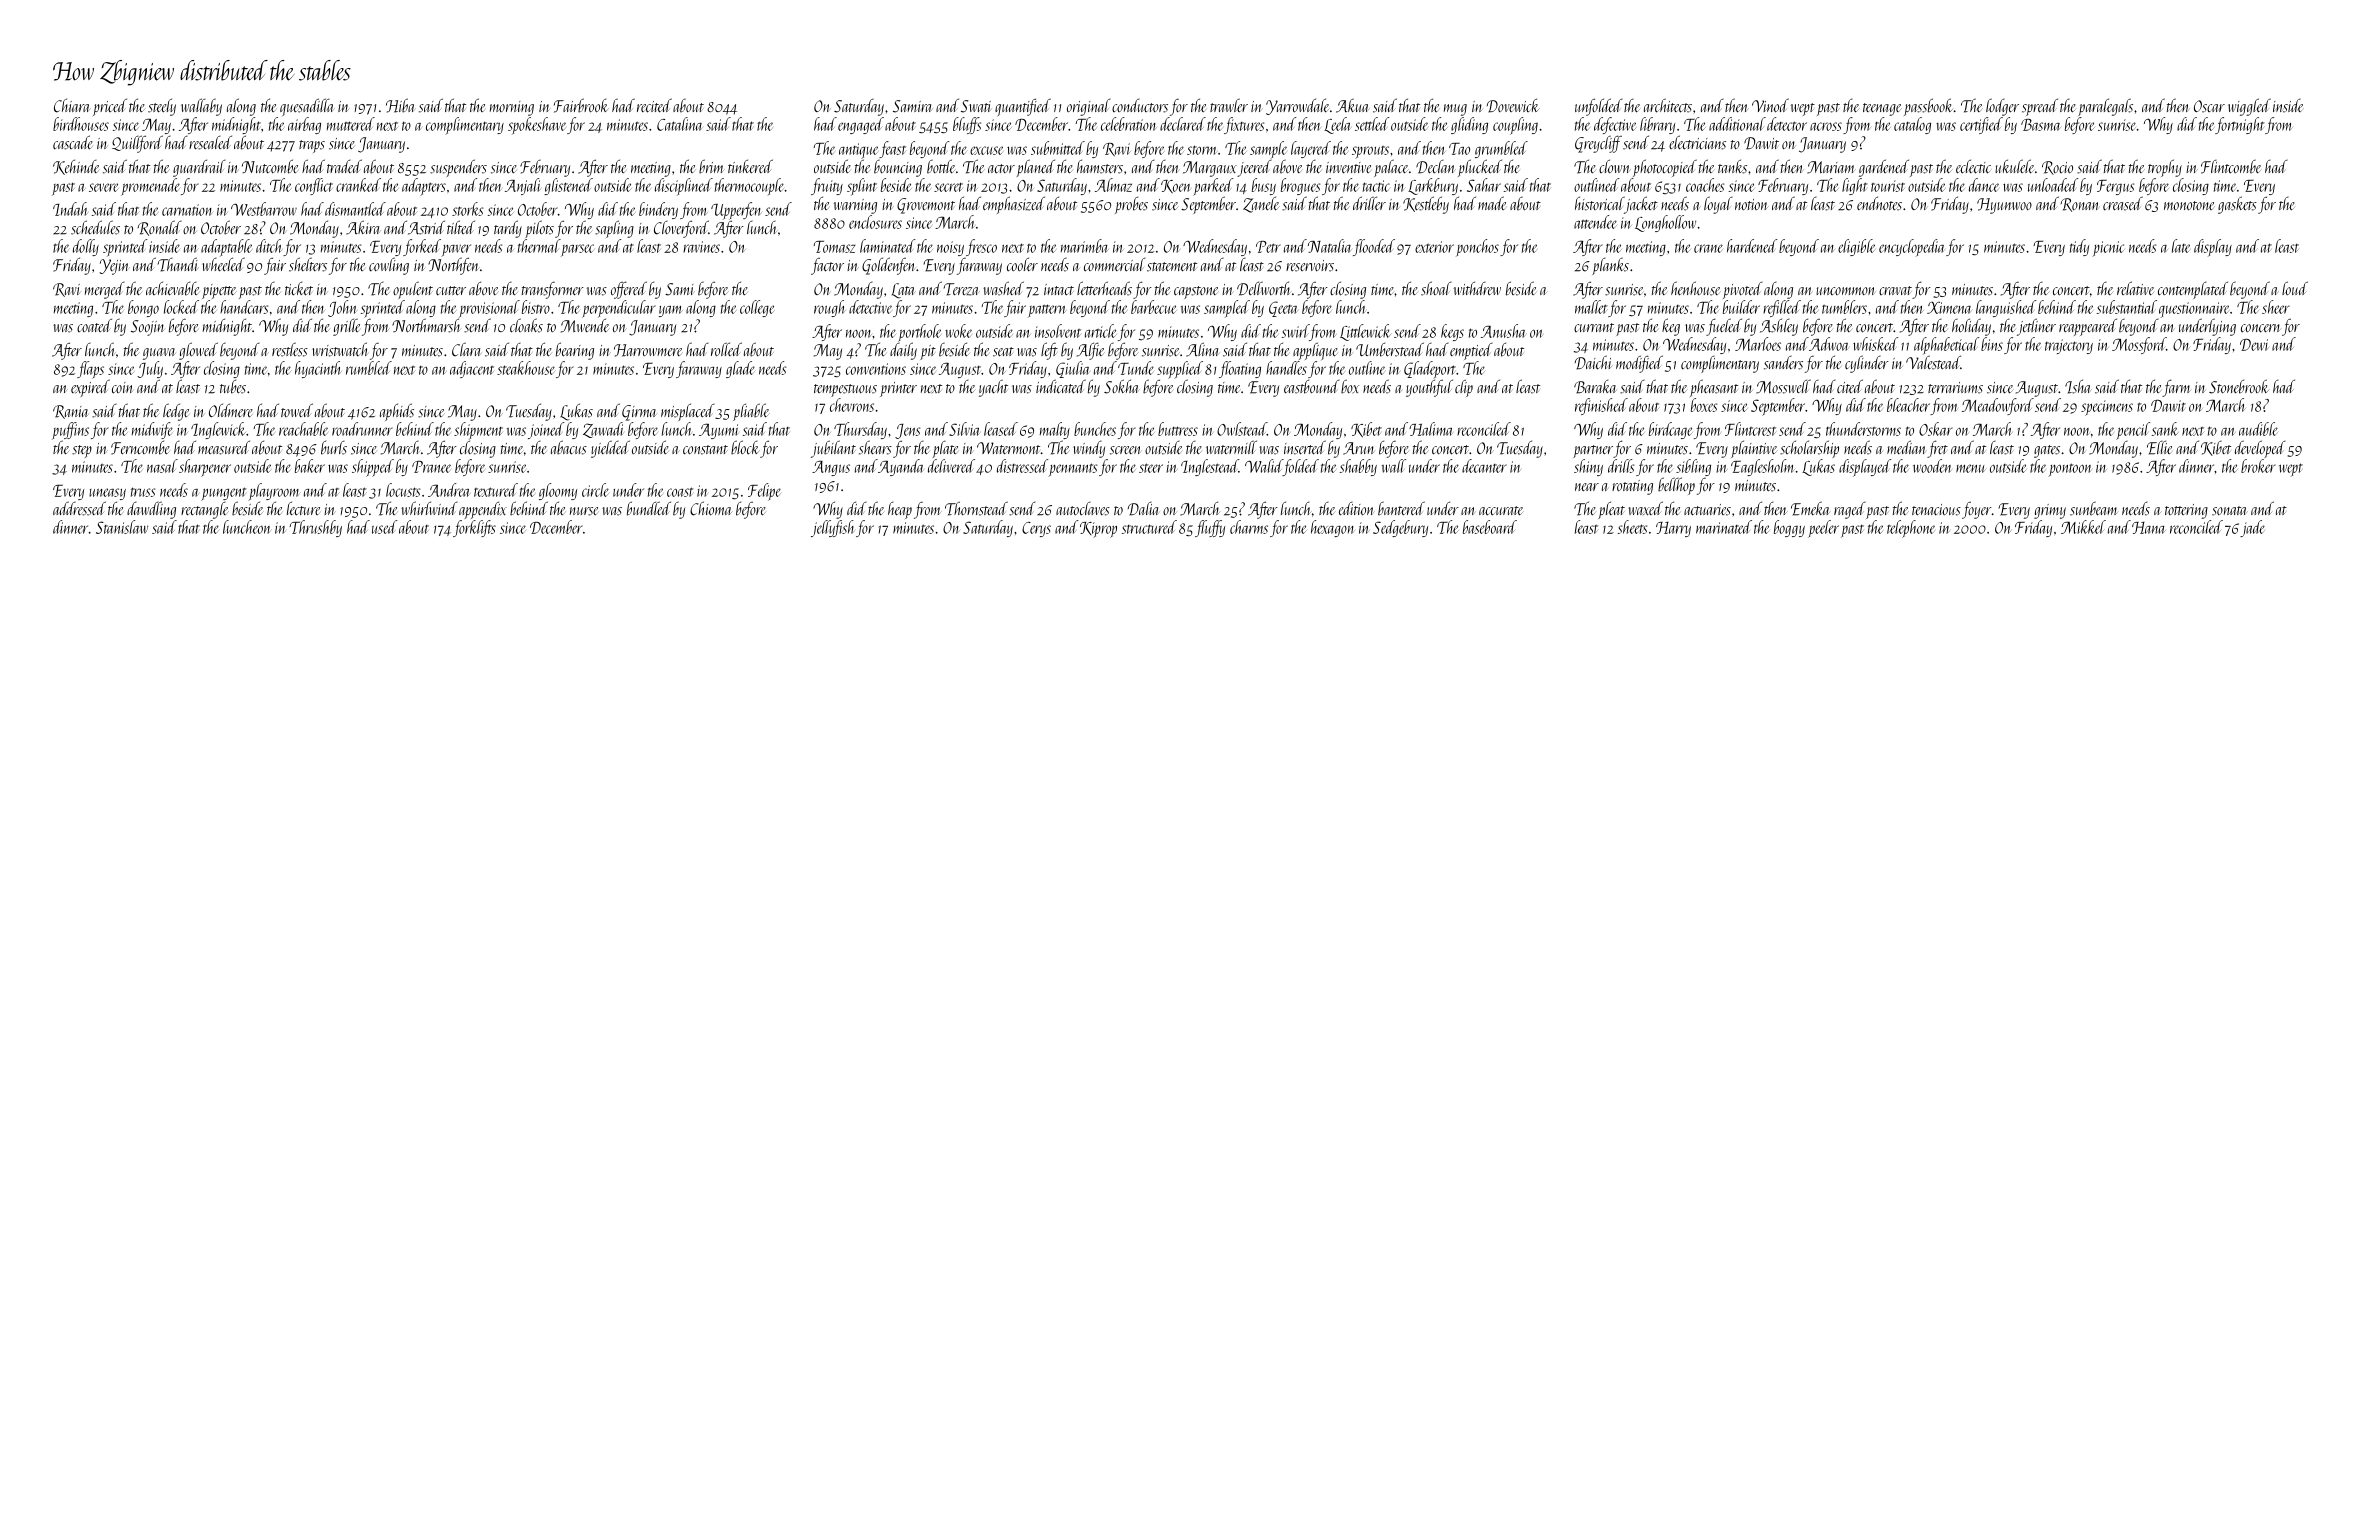  Describe the element at coordinates (1782, 308) in the screenshot. I see `refilled` at that location.
